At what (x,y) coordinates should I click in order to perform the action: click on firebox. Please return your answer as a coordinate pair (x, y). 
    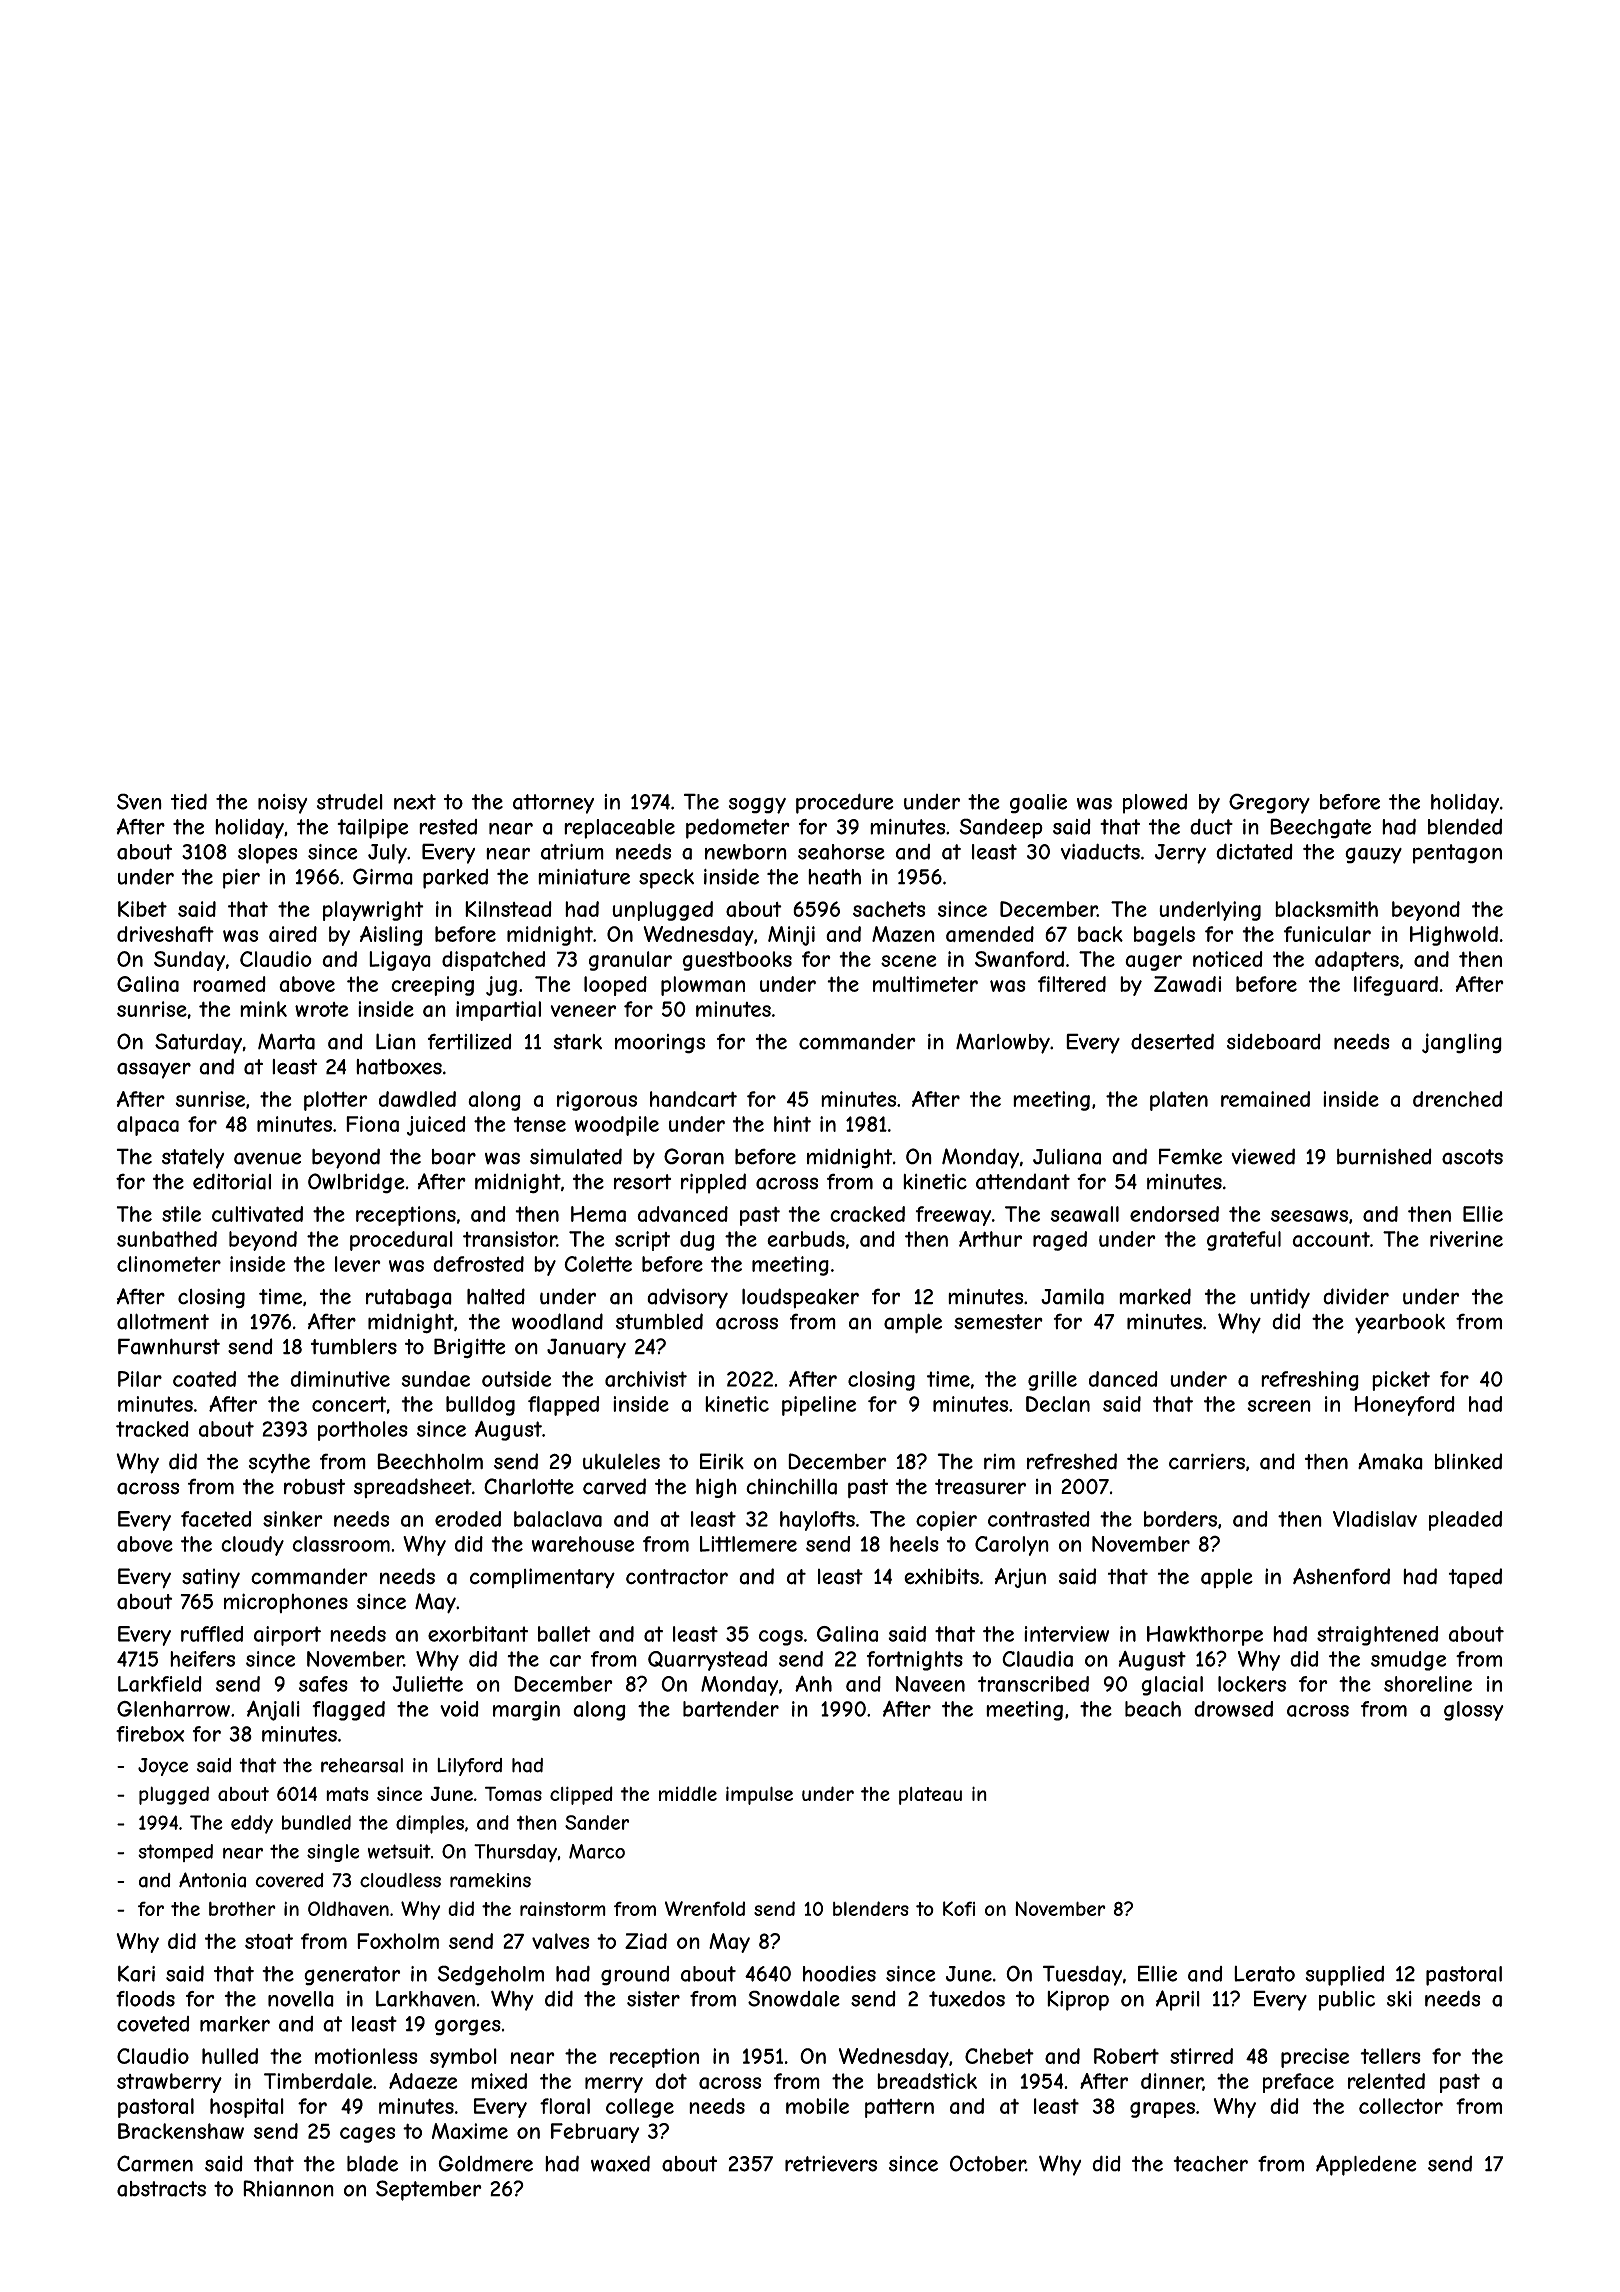
    Looking at the image, I should click on (150, 1734).
